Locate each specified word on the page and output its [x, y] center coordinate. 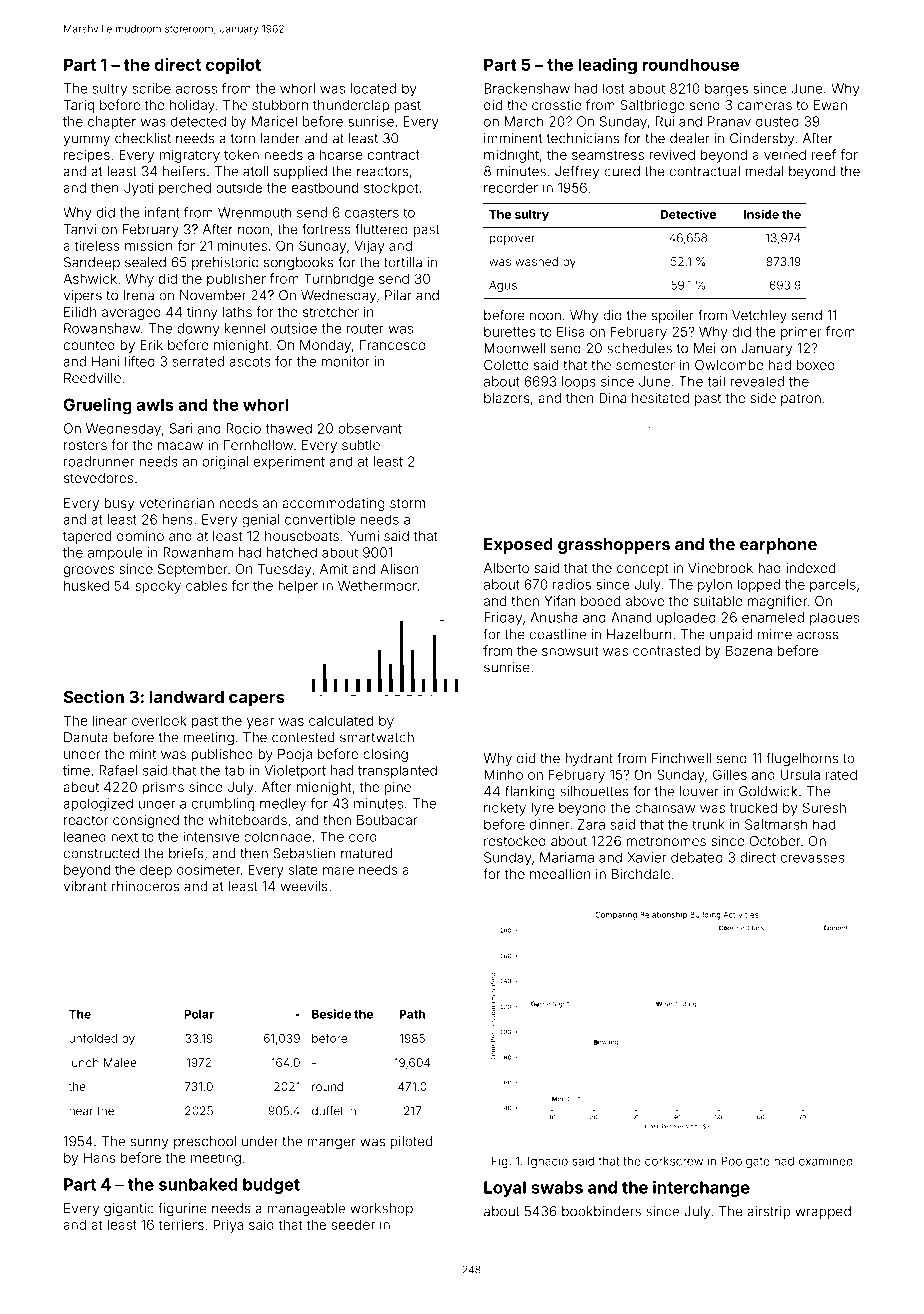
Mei [705, 348]
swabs [557, 1187]
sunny [149, 1143]
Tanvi [80, 229]
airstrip [768, 1212]
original [225, 463]
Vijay [369, 247]
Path [412, 1014]
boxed [816, 365]
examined [826, 1161]
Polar [199, 1014]
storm [407, 503]
